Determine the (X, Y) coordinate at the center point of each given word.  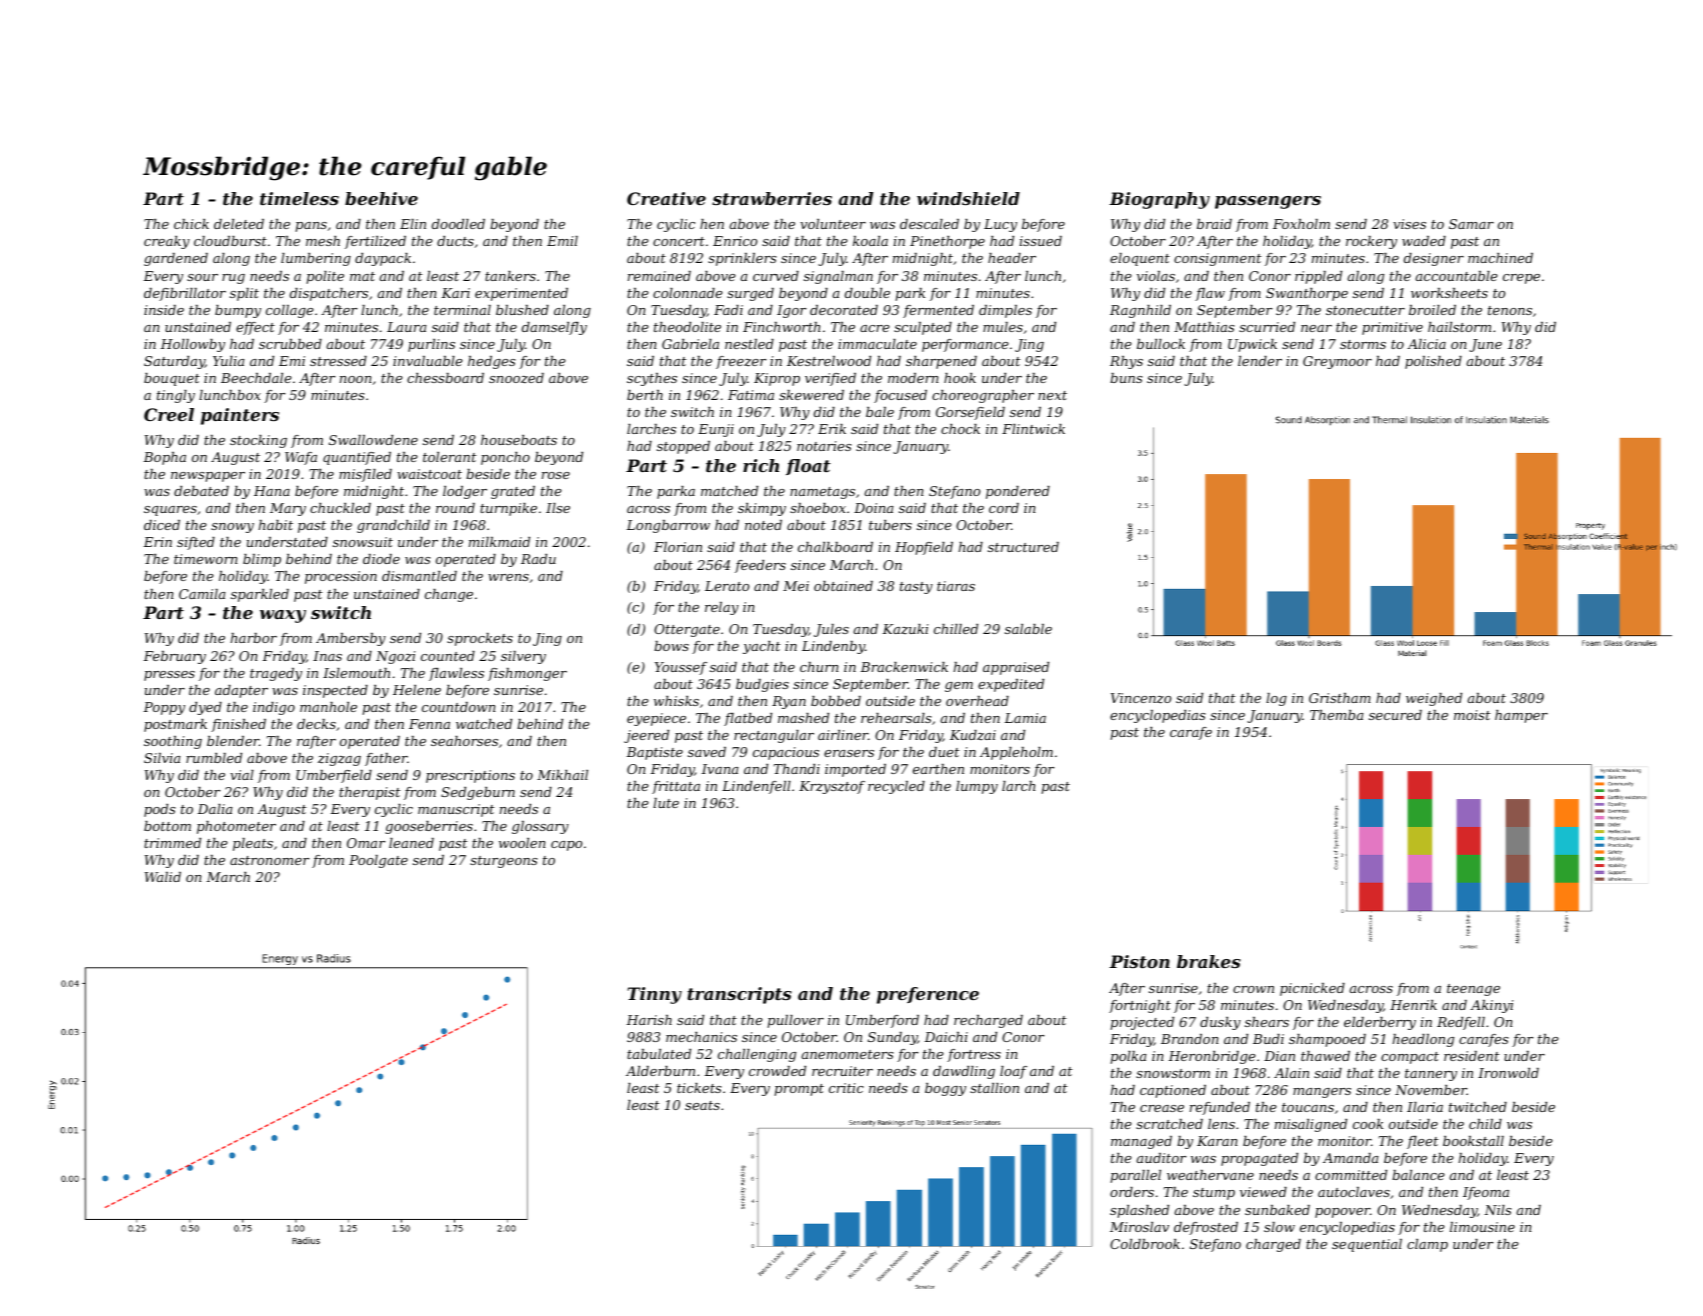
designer (1434, 259)
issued (1041, 241)
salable (1028, 629)
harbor (253, 638)
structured (1023, 547)
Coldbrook (1145, 1244)
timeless (299, 198)
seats (702, 1105)
